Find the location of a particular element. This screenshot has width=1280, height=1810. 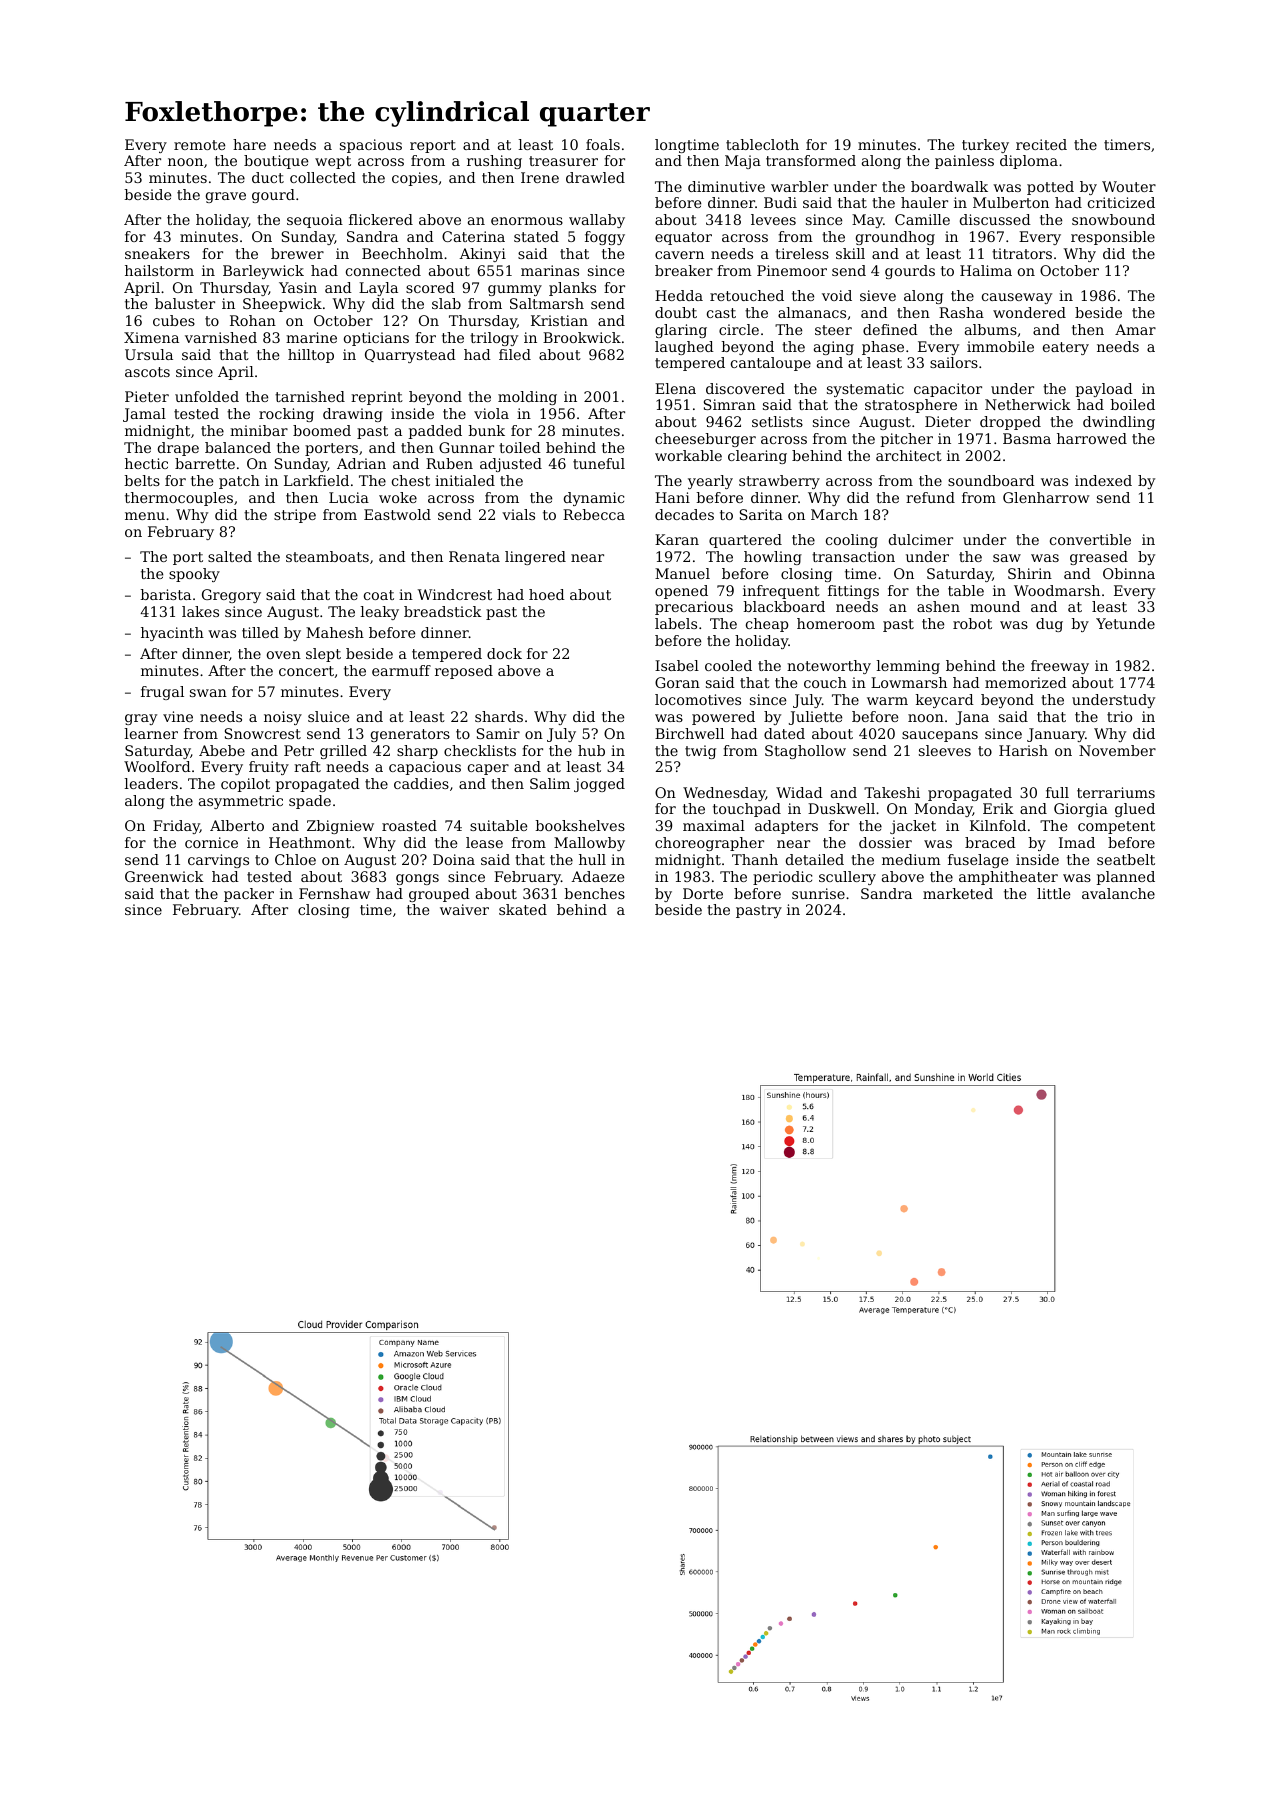

waiver is located at coordinates (464, 909).
